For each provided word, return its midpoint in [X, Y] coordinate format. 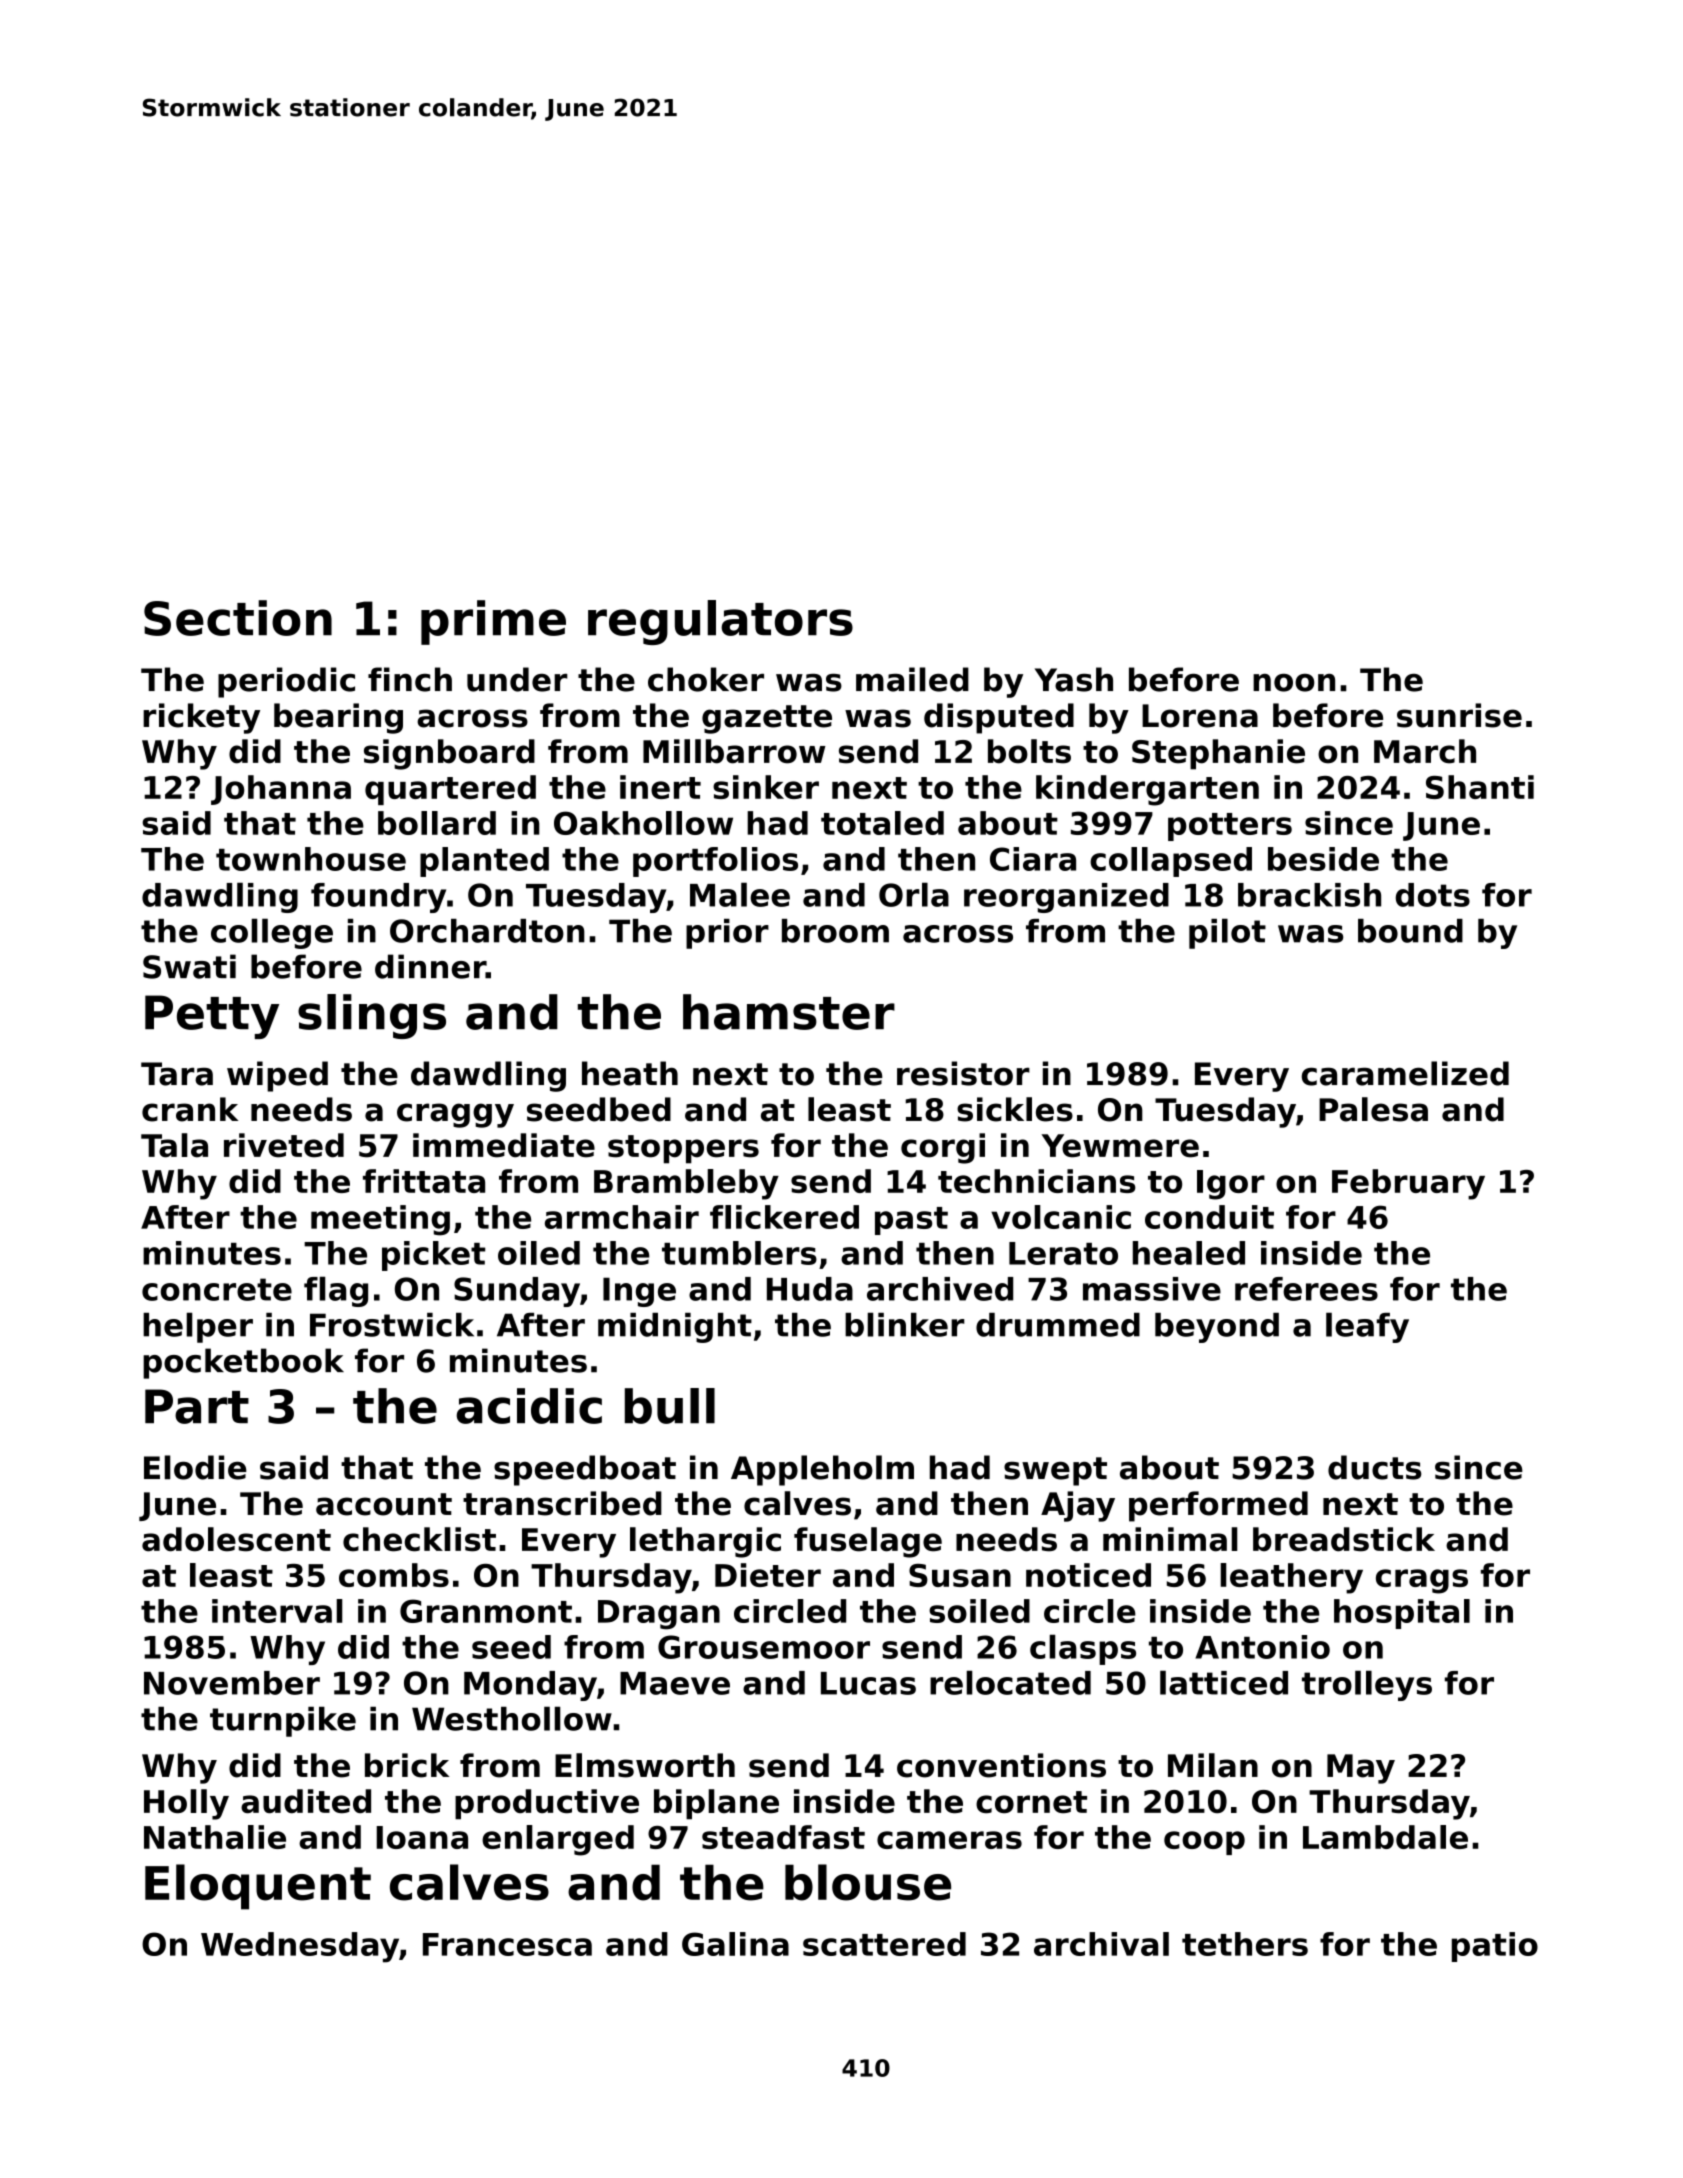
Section [238, 618]
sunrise [1459, 715]
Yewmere [1120, 1146]
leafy [1367, 1327]
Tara [177, 1074]
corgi [943, 1148]
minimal [1170, 1539]
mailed [912, 679]
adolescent [236, 1539]
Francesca [507, 1944]
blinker [905, 1324]
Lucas [868, 1683]
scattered [884, 1944]
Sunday [517, 1292]
